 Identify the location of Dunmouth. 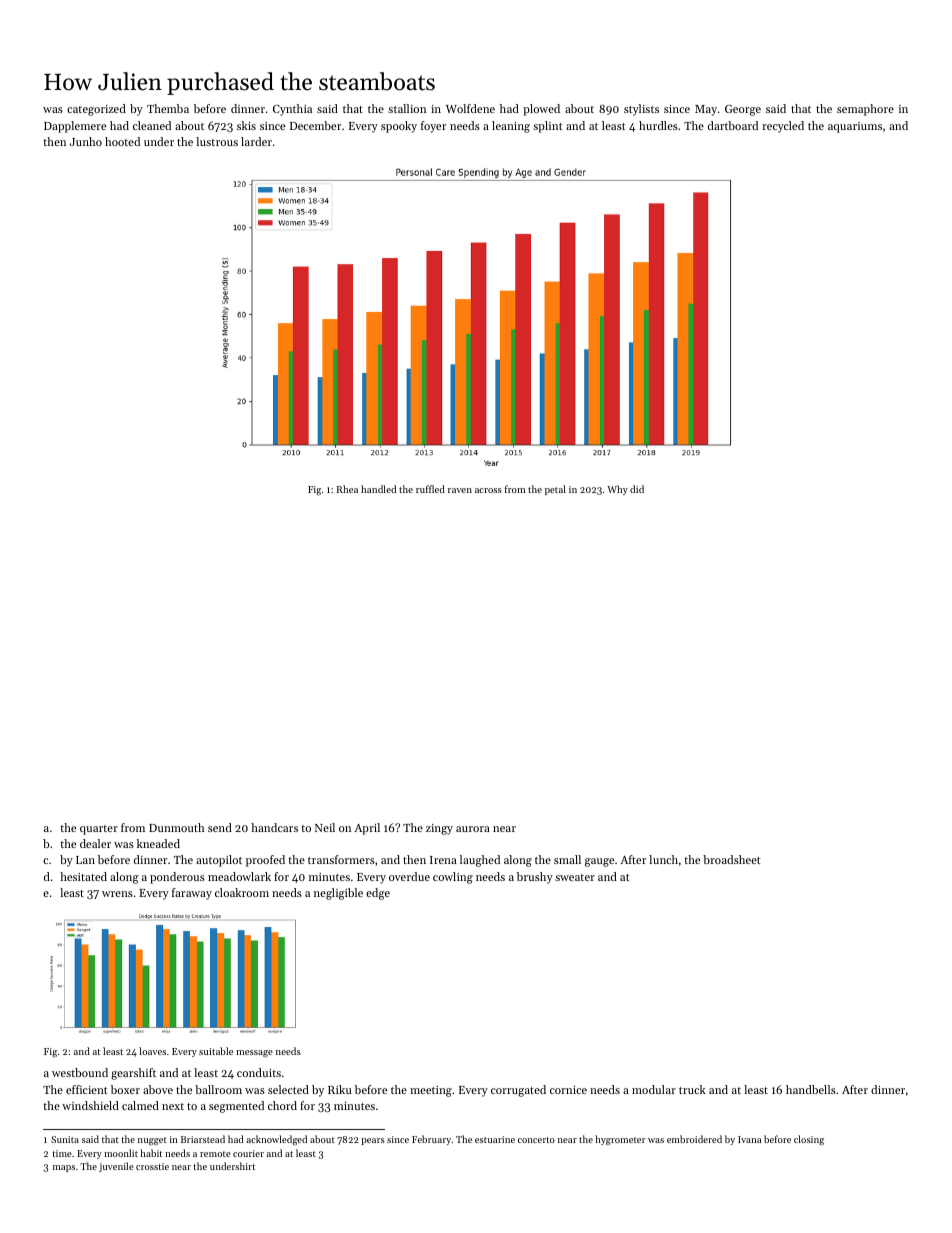
(177, 827).
